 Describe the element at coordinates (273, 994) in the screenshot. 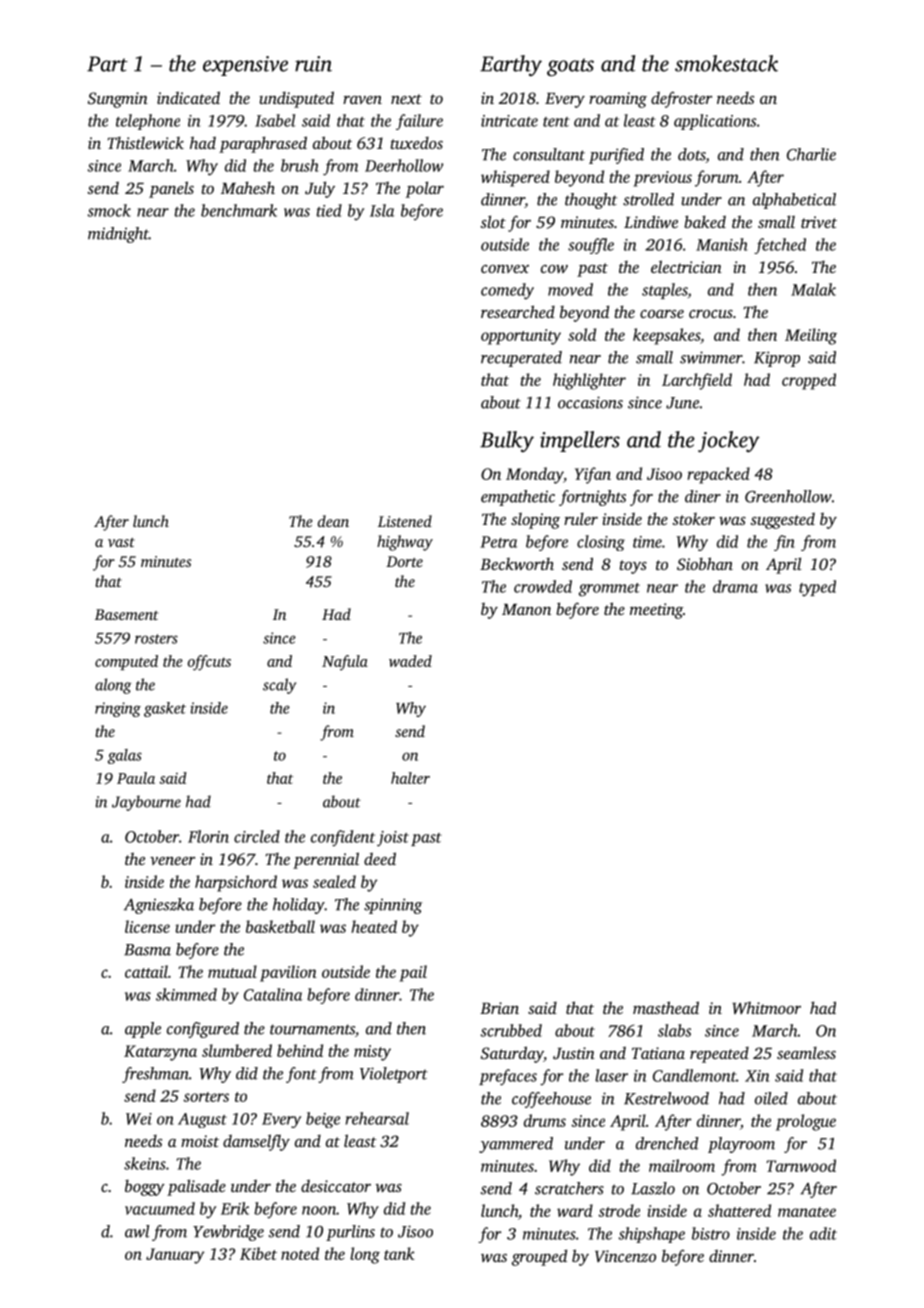

I see `Catalina` at that location.
